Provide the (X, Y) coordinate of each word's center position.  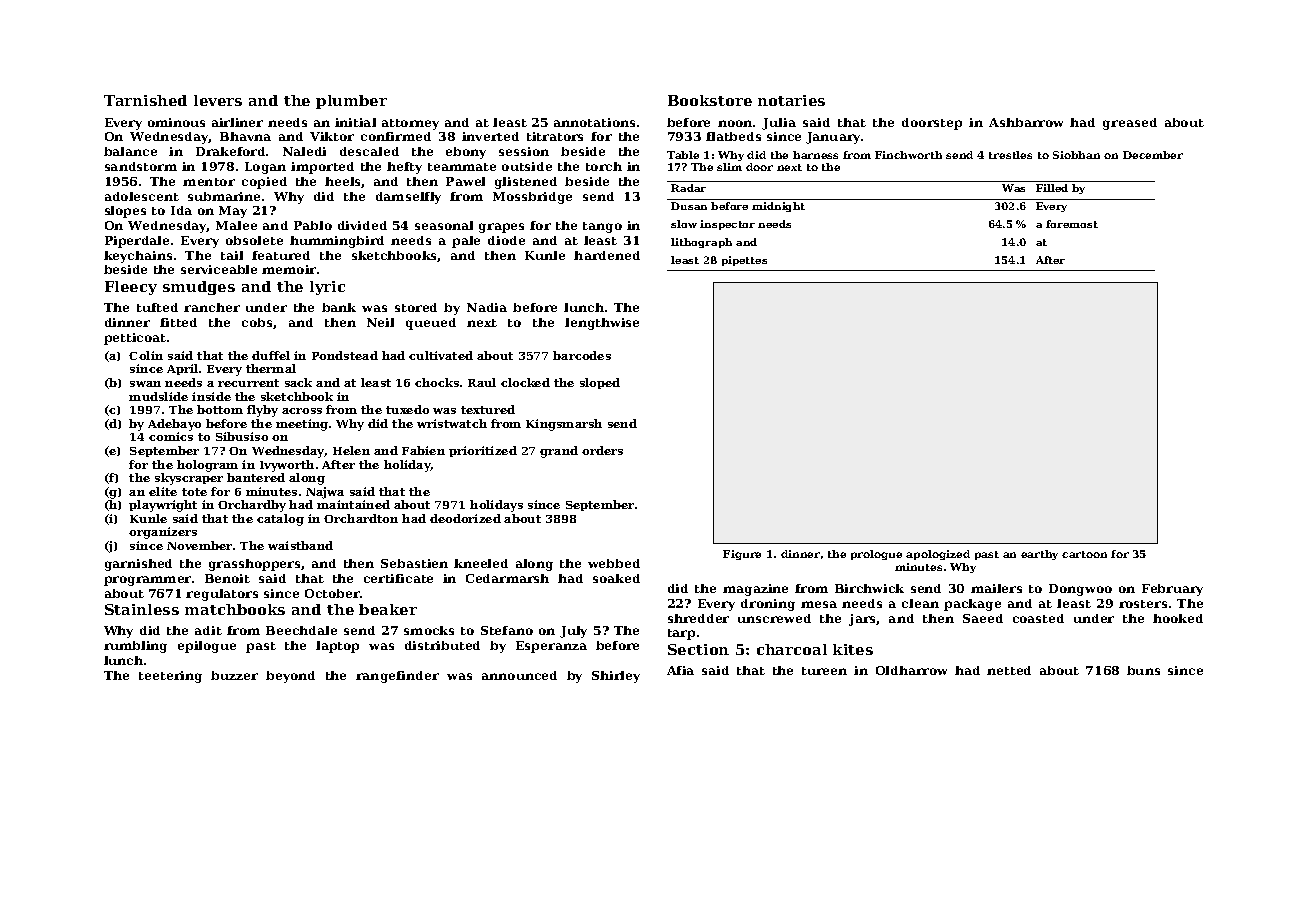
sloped (600, 383)
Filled (1052, 188)
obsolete (254, 240)
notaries (791, 100)
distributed (442, 645)
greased (1130, 124)
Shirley (616, 677)
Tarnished (145, 100)
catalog (280, 520)
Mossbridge (532, 198)
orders (602, 450)
